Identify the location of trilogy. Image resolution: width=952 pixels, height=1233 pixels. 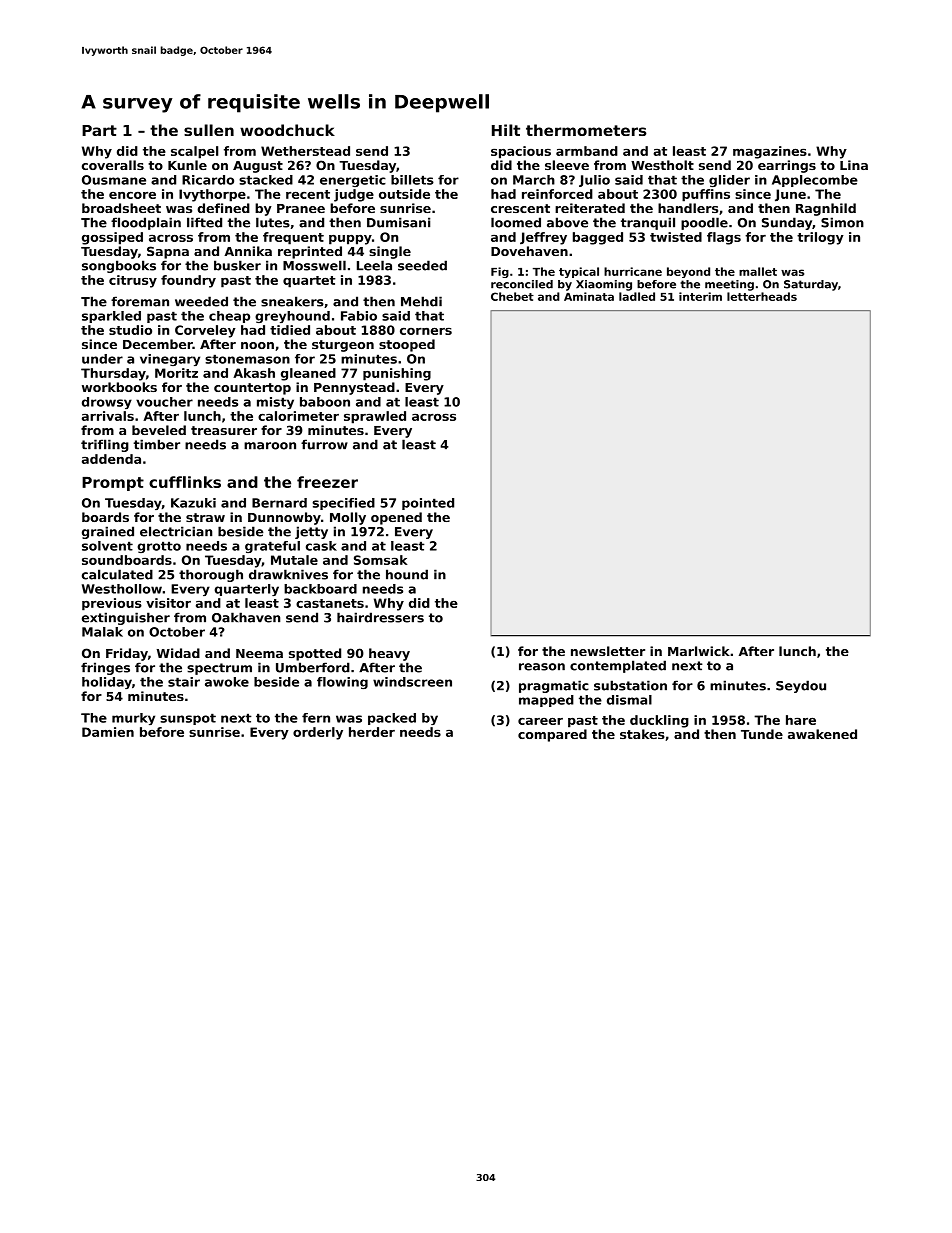
(820, 238).
